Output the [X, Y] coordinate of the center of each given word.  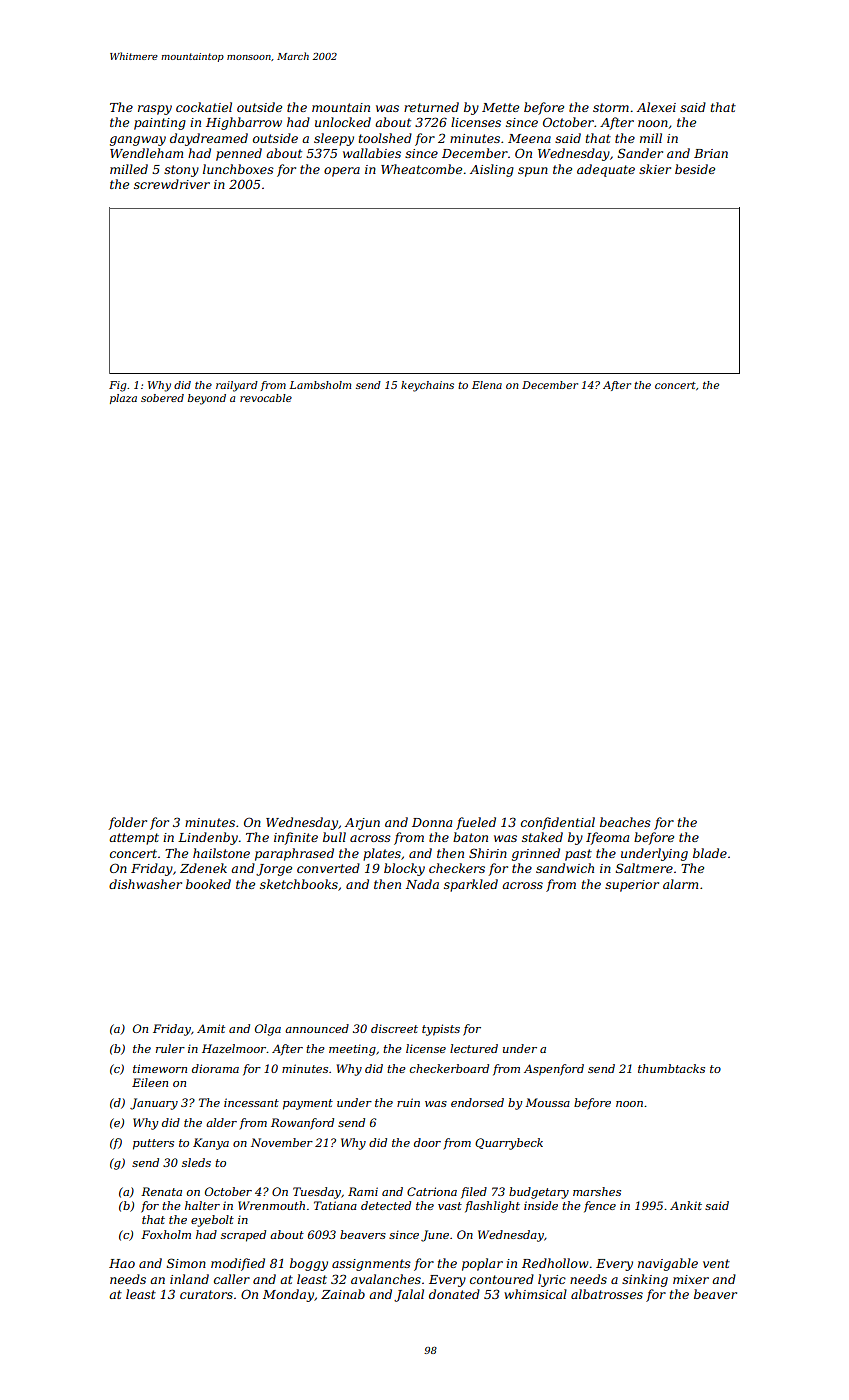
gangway [138, 141]
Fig [117, 386]
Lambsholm [320, 385]
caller [232, 1279]
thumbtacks [671, 1068]
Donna [432, 822]
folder [127, 823]
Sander [640, 153]
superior [632, 886]
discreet [394, 1028]
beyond [207, 399]
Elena [487, 385]
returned [431, 107]
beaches [625, 822]
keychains [427, 386]
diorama [215, 1068]
